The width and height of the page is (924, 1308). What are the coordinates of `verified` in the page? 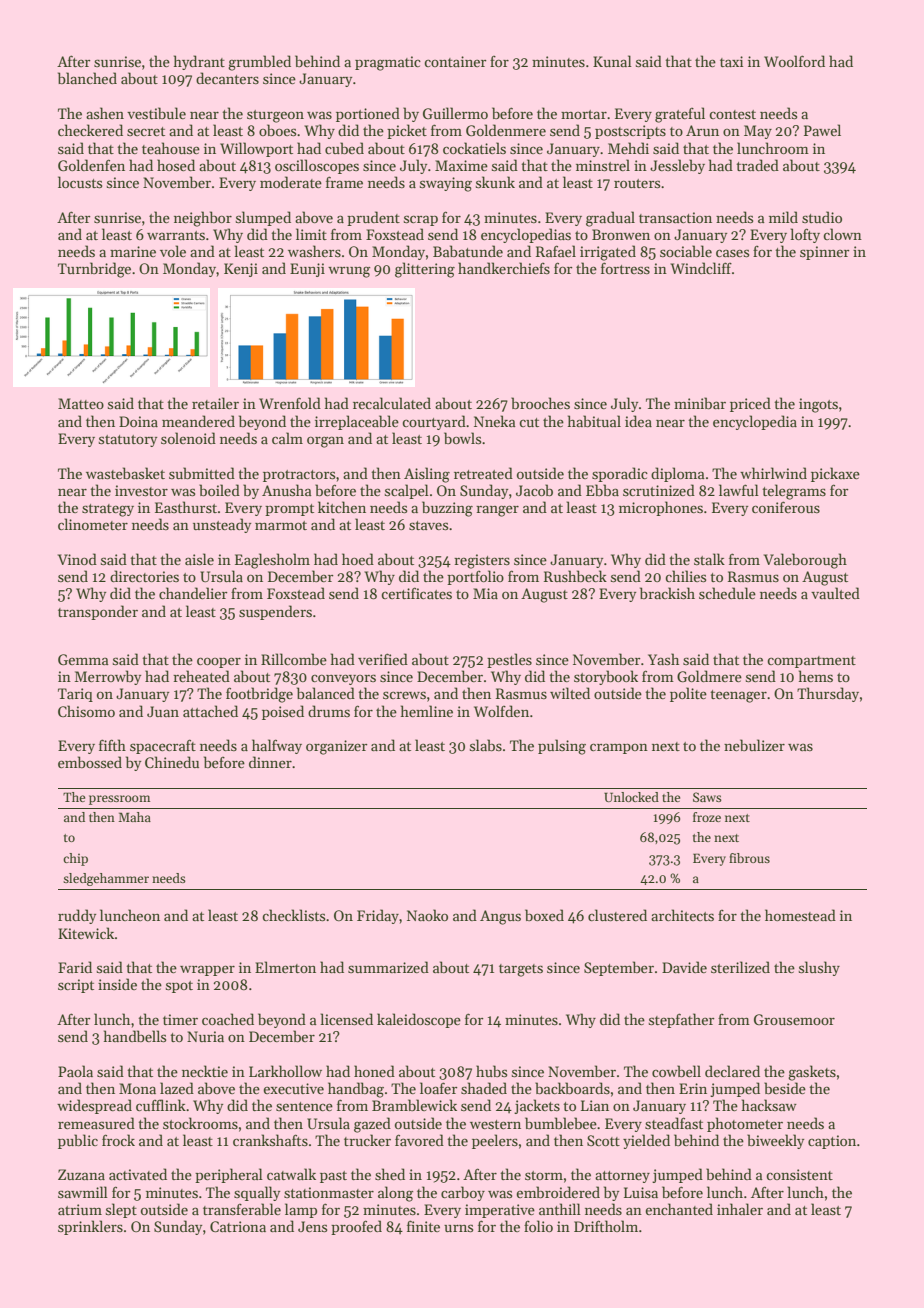 It's located at (383, 659).
